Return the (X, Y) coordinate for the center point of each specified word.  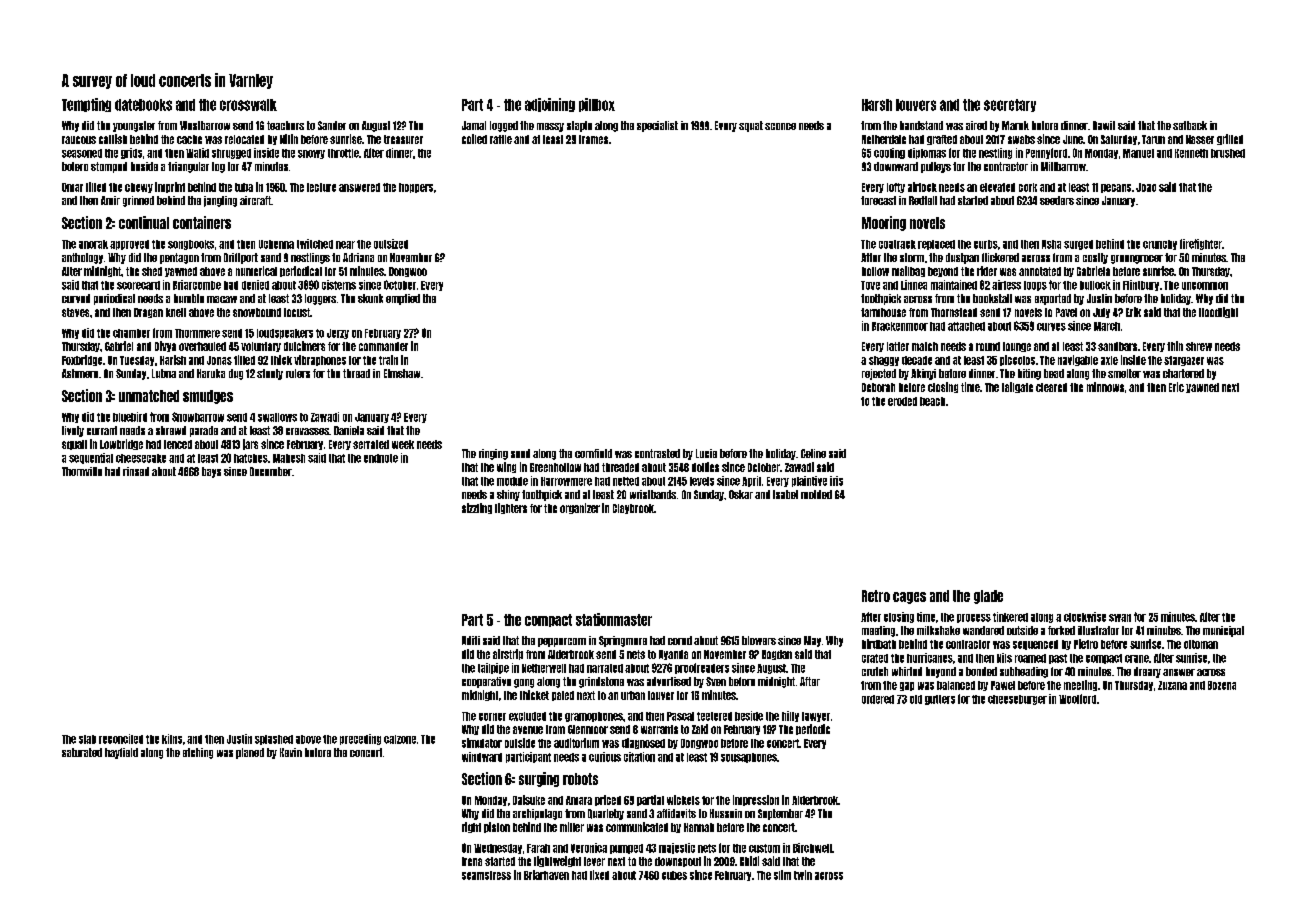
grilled (1230, 139)
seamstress (486, 875)
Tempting (86, 105)
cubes (674, 875)
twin (803, 875)
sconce (780, 126)
